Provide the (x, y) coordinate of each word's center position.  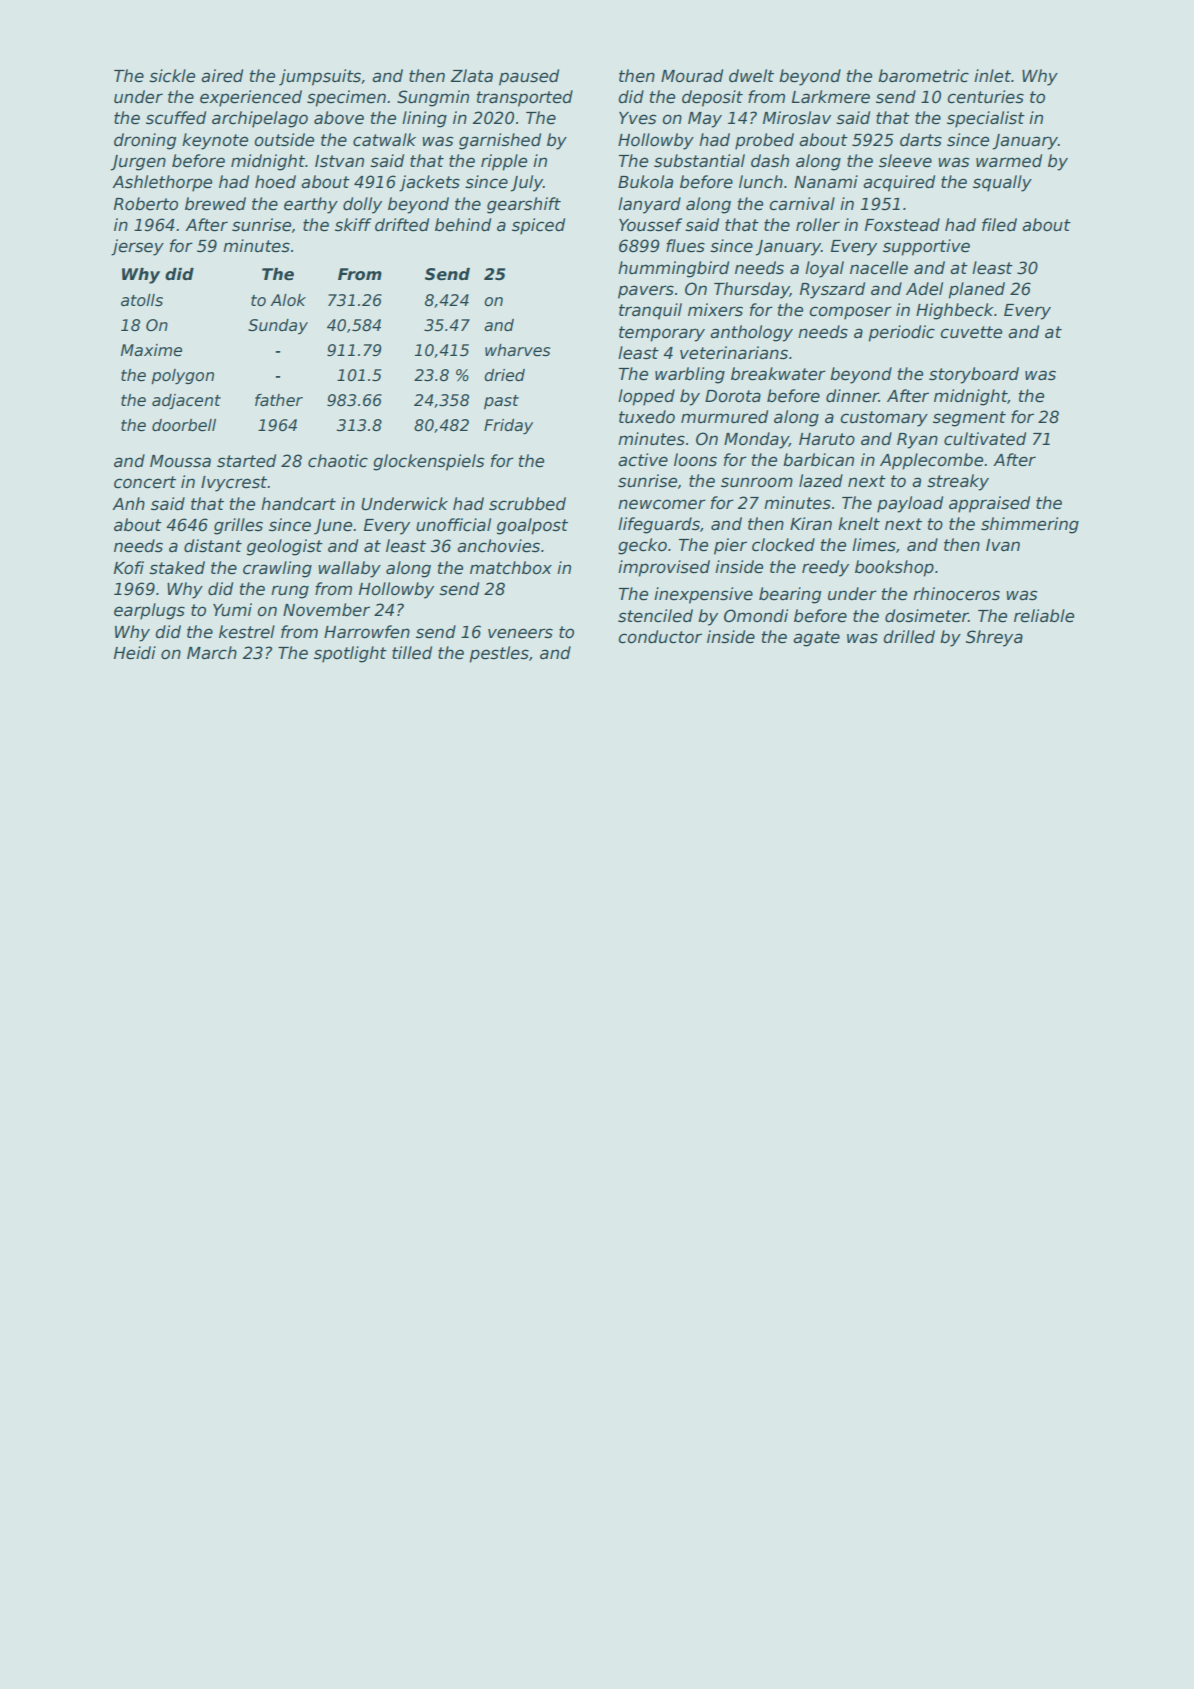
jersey (137, 247)
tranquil (650, 311)
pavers (646, 292)
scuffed (176, 118)
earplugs (149, 611)
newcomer (662, 504)
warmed (1009, 161)
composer (850, 313)
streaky (958, 482)
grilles (238, 526)
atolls (142, 300)
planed (976, 290)
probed (764, 141)
